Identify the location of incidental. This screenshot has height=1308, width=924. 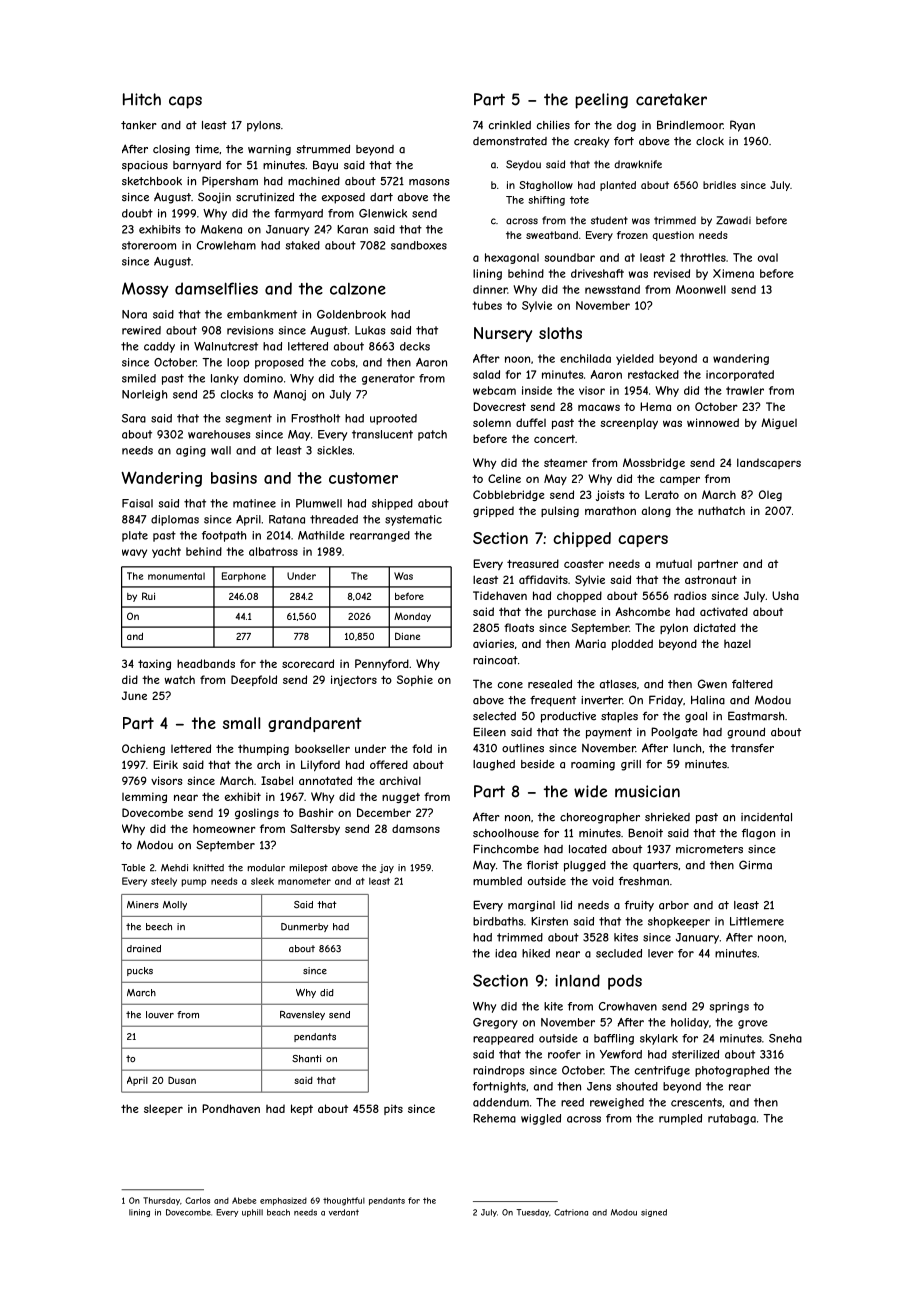
(766, 817).
